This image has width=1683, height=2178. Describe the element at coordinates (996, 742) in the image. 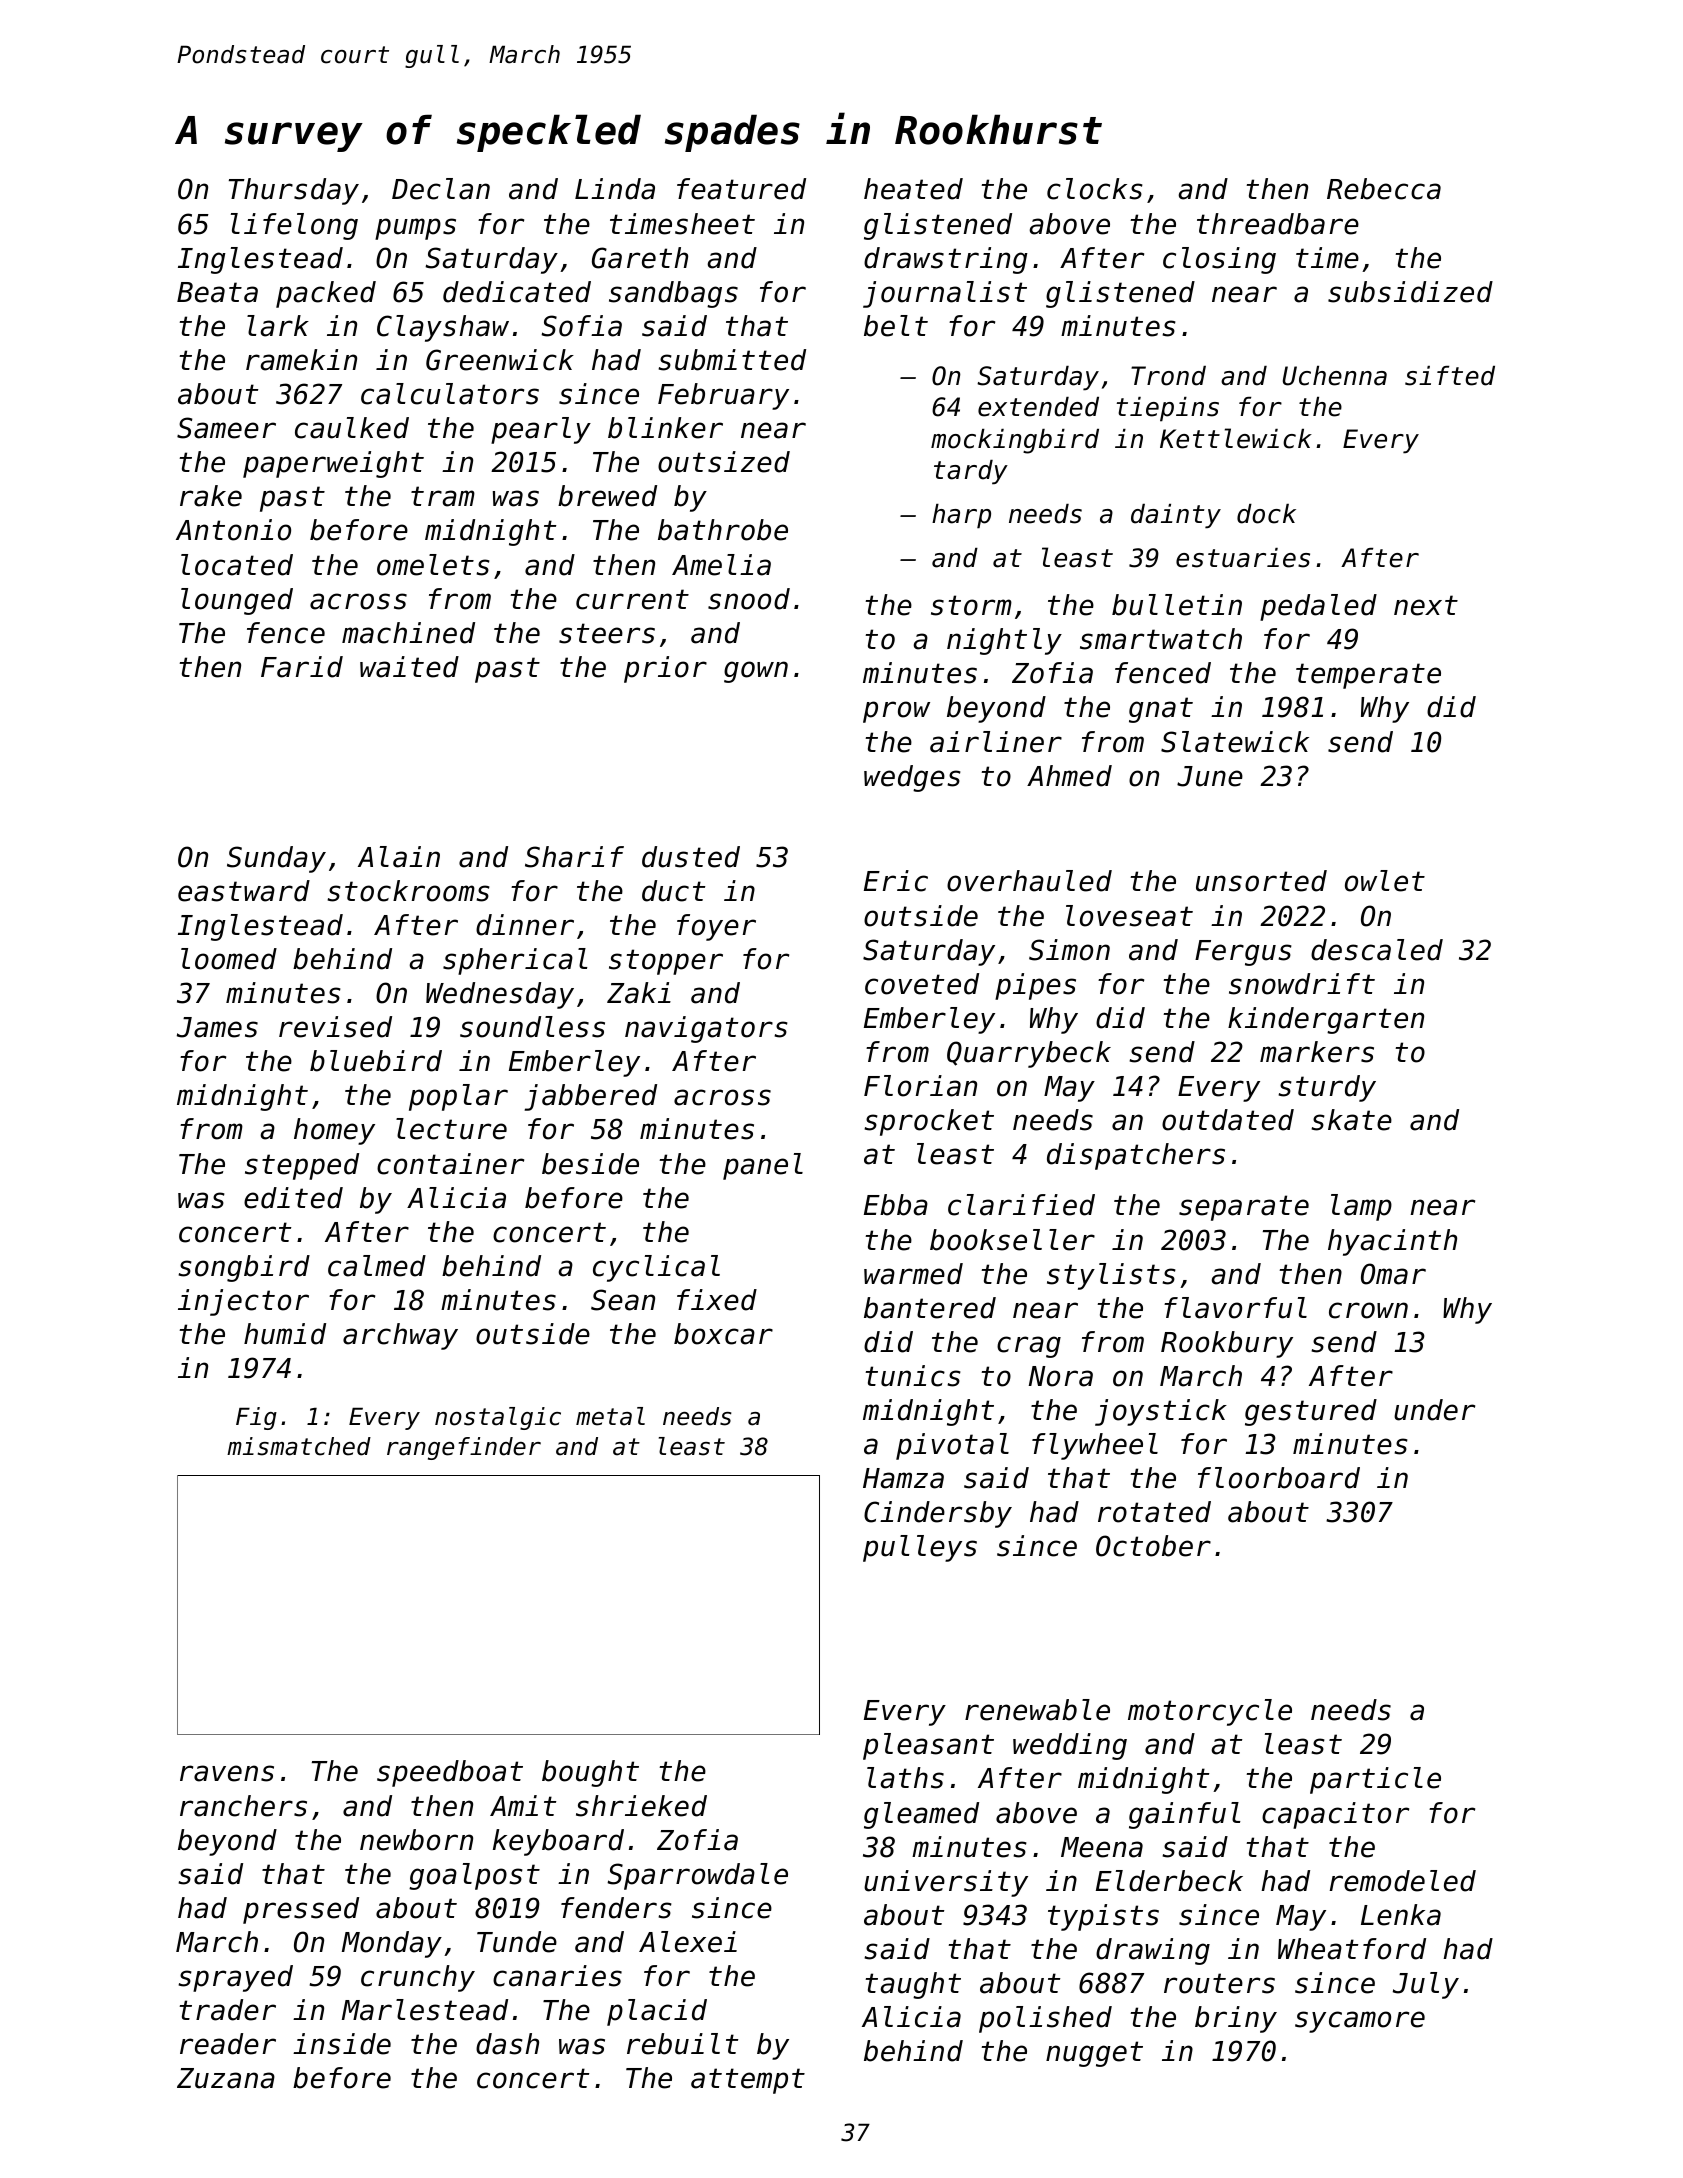

I see `airliner` at that location.
